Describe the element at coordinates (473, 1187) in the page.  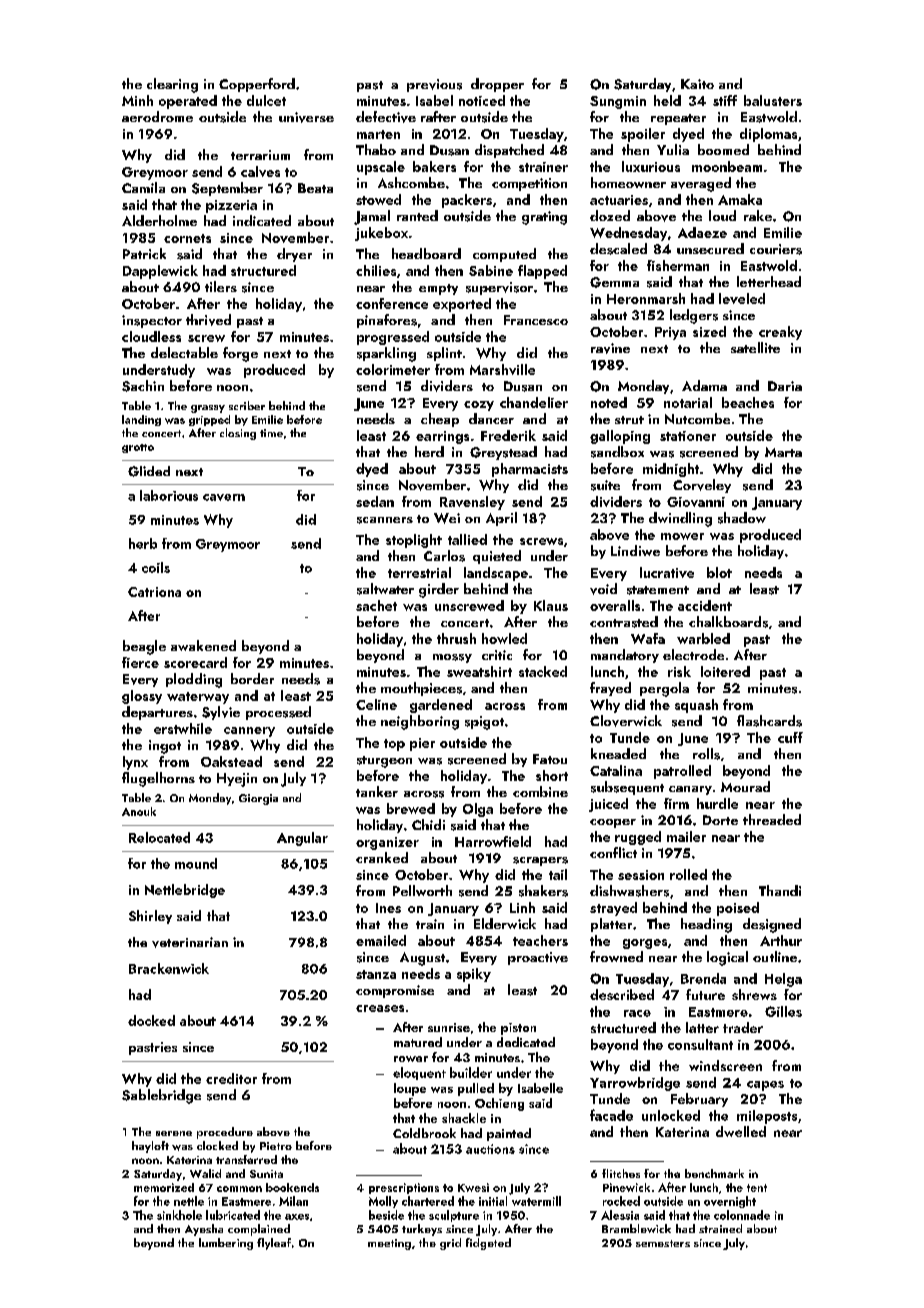
I see `Kwesi` at that location.
